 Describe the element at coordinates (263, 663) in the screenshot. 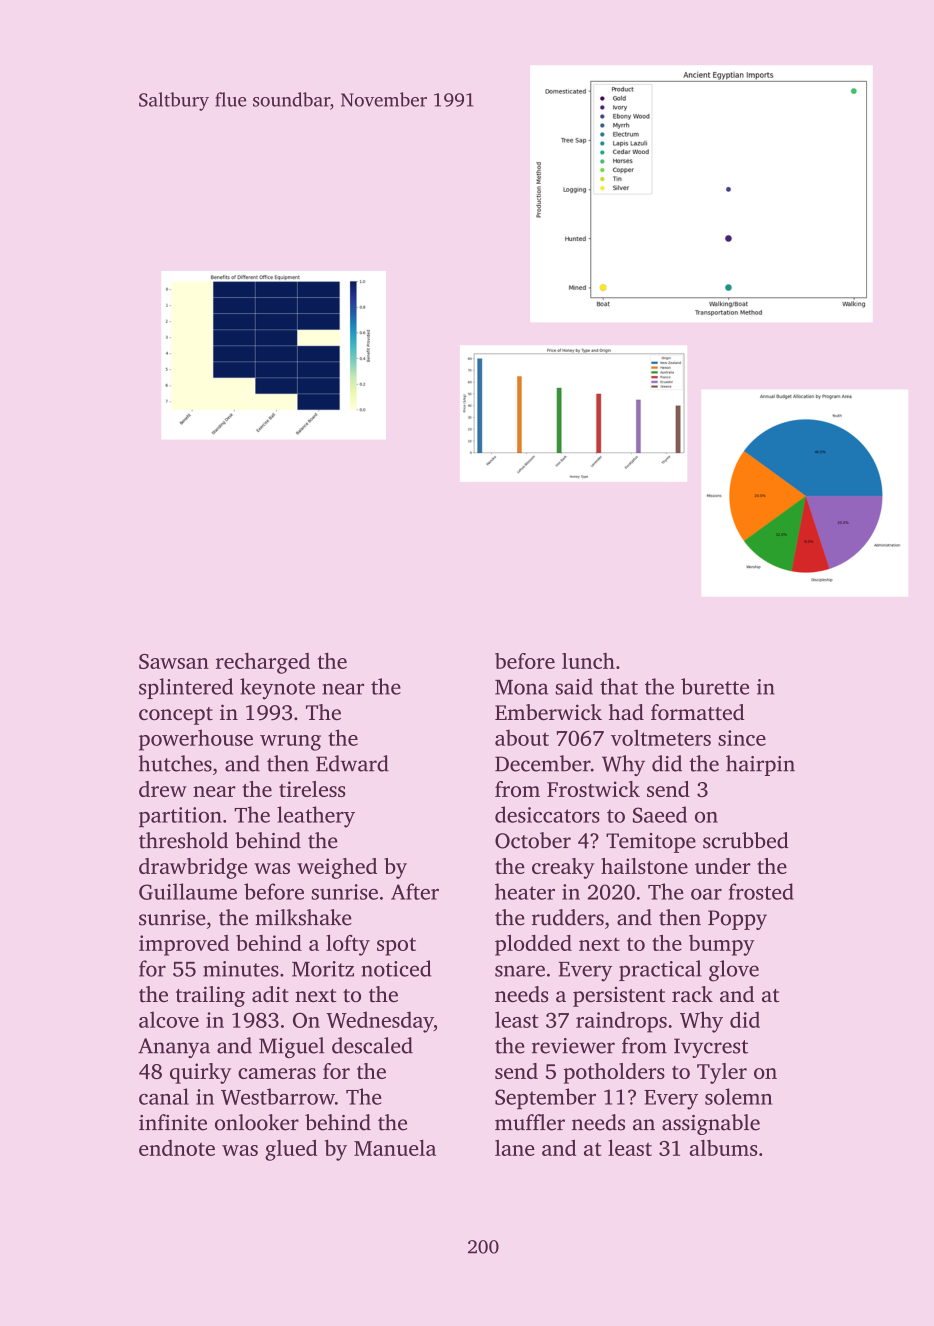

I see `recharged` at that location.
